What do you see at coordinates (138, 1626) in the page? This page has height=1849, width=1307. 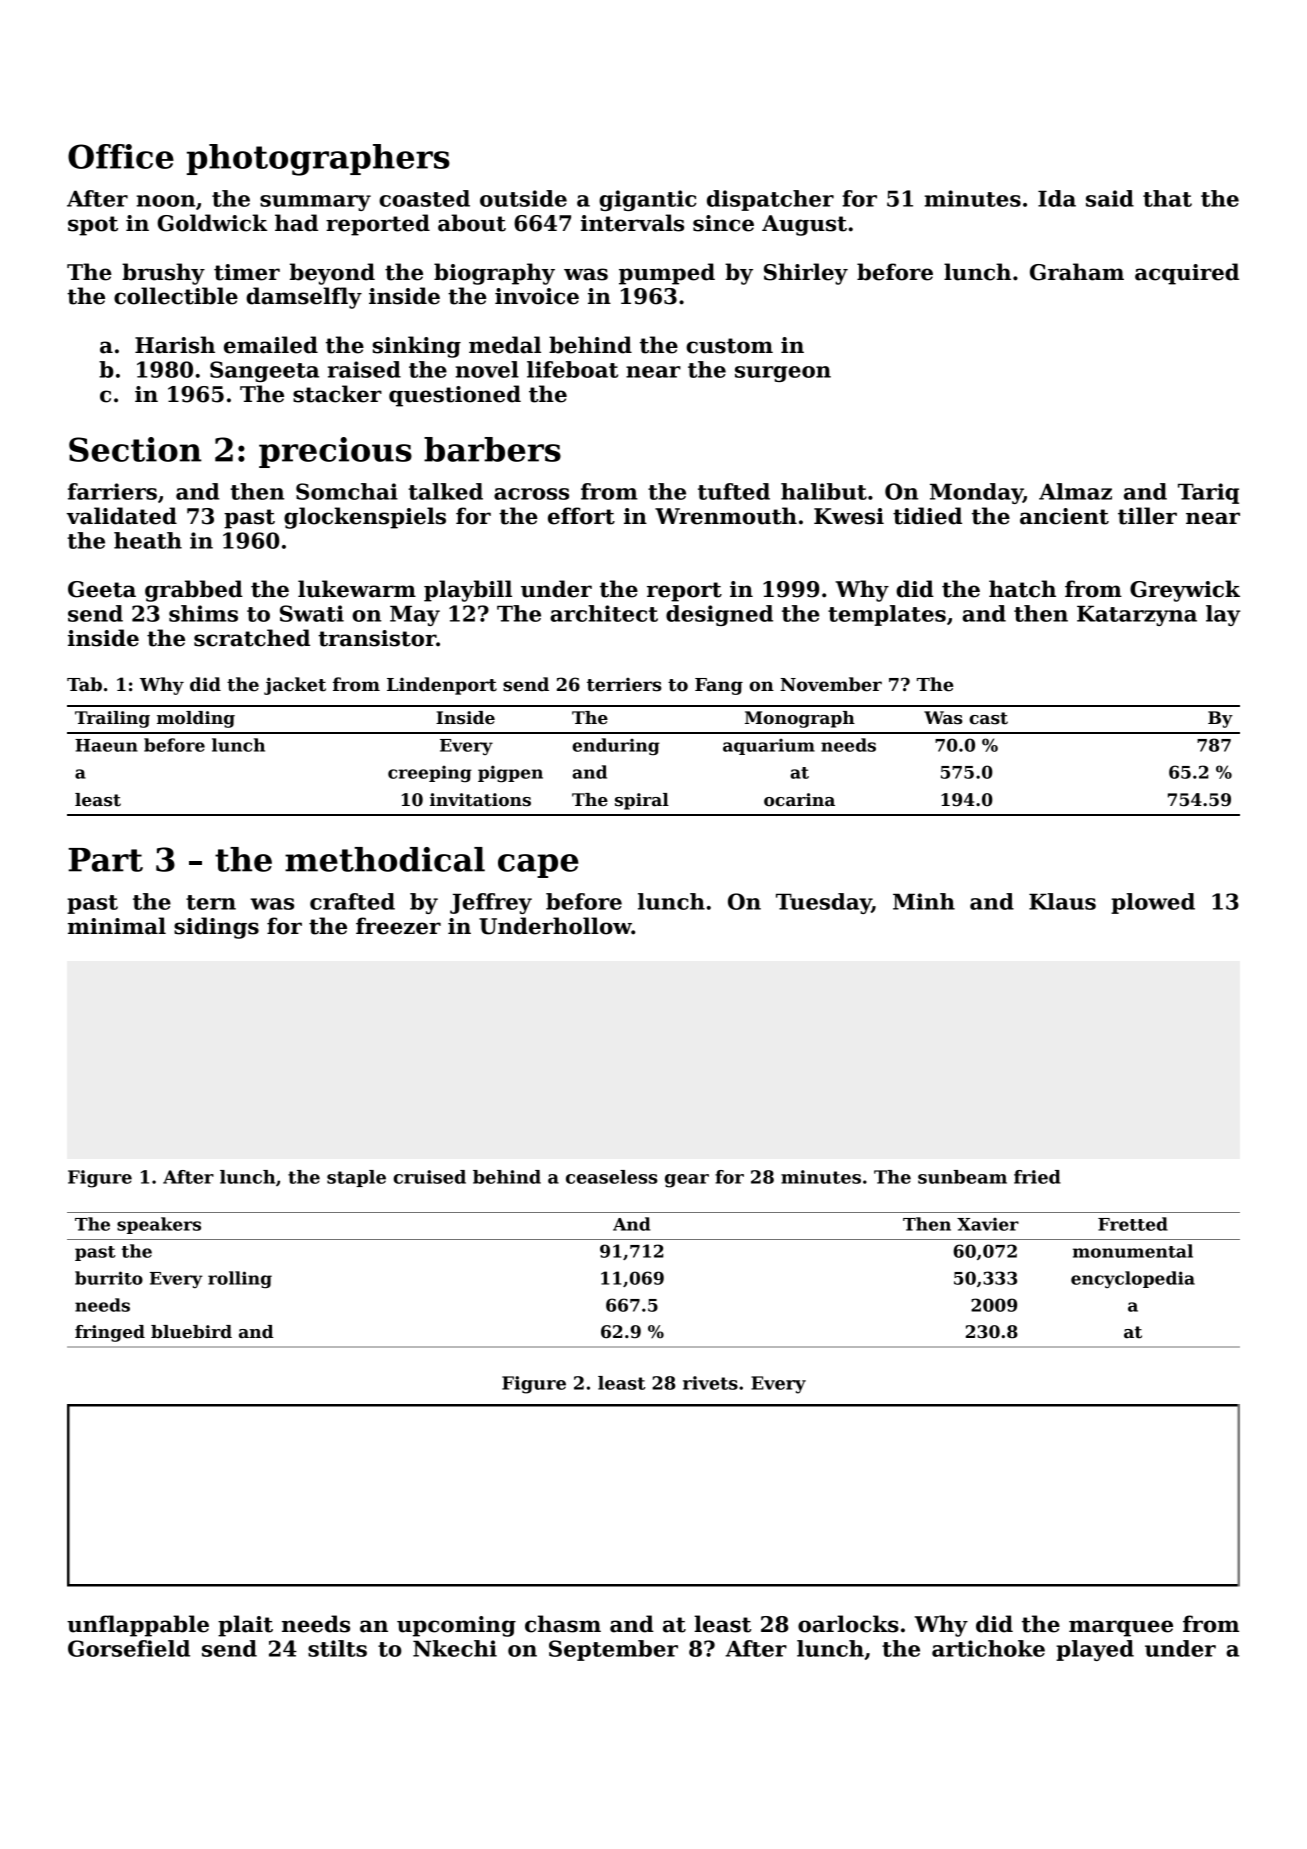 I see `unflappable` at bounding box center [138, 1626].
